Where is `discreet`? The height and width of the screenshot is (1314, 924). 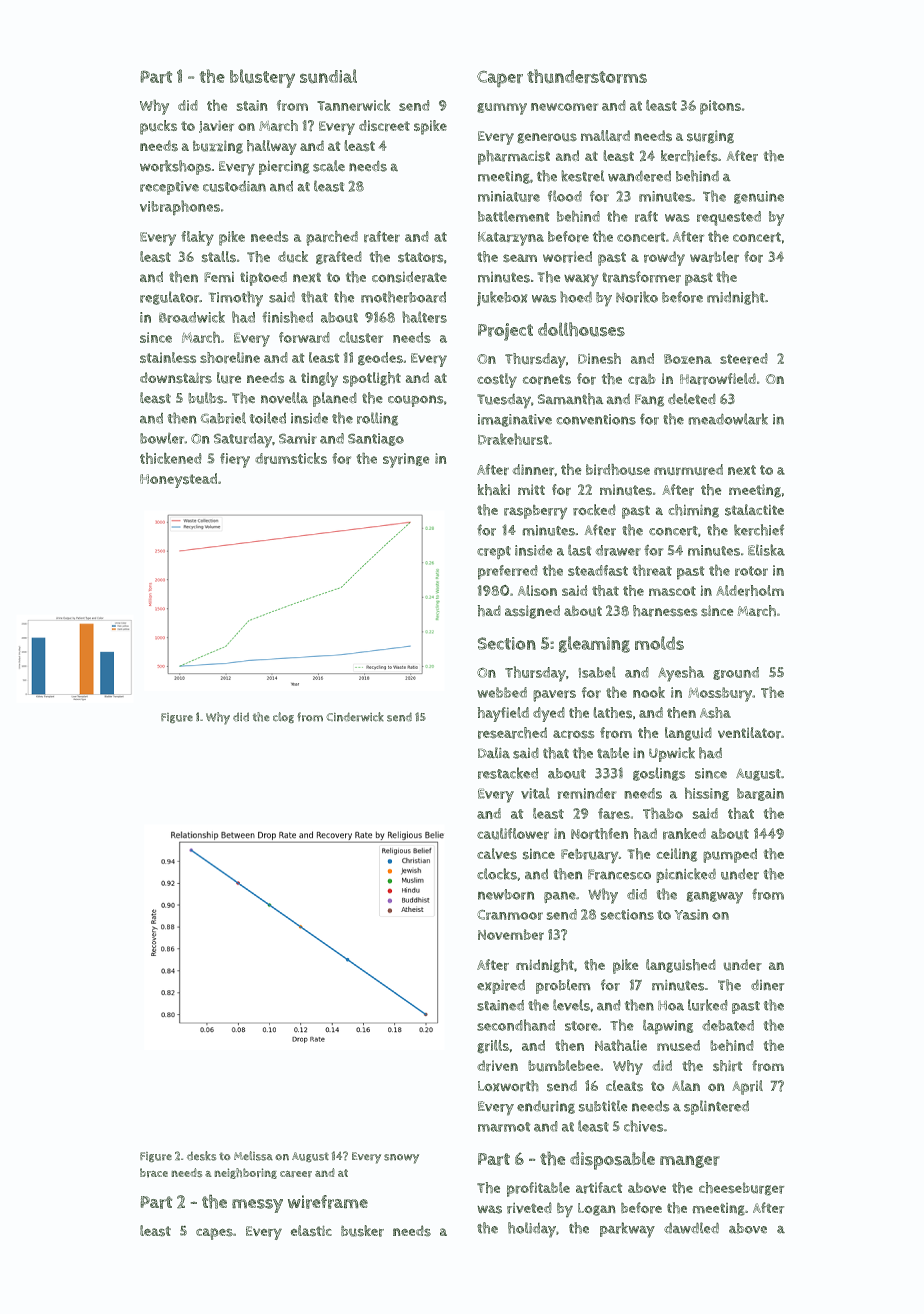 discreet is located at coordinates (384, 126).
